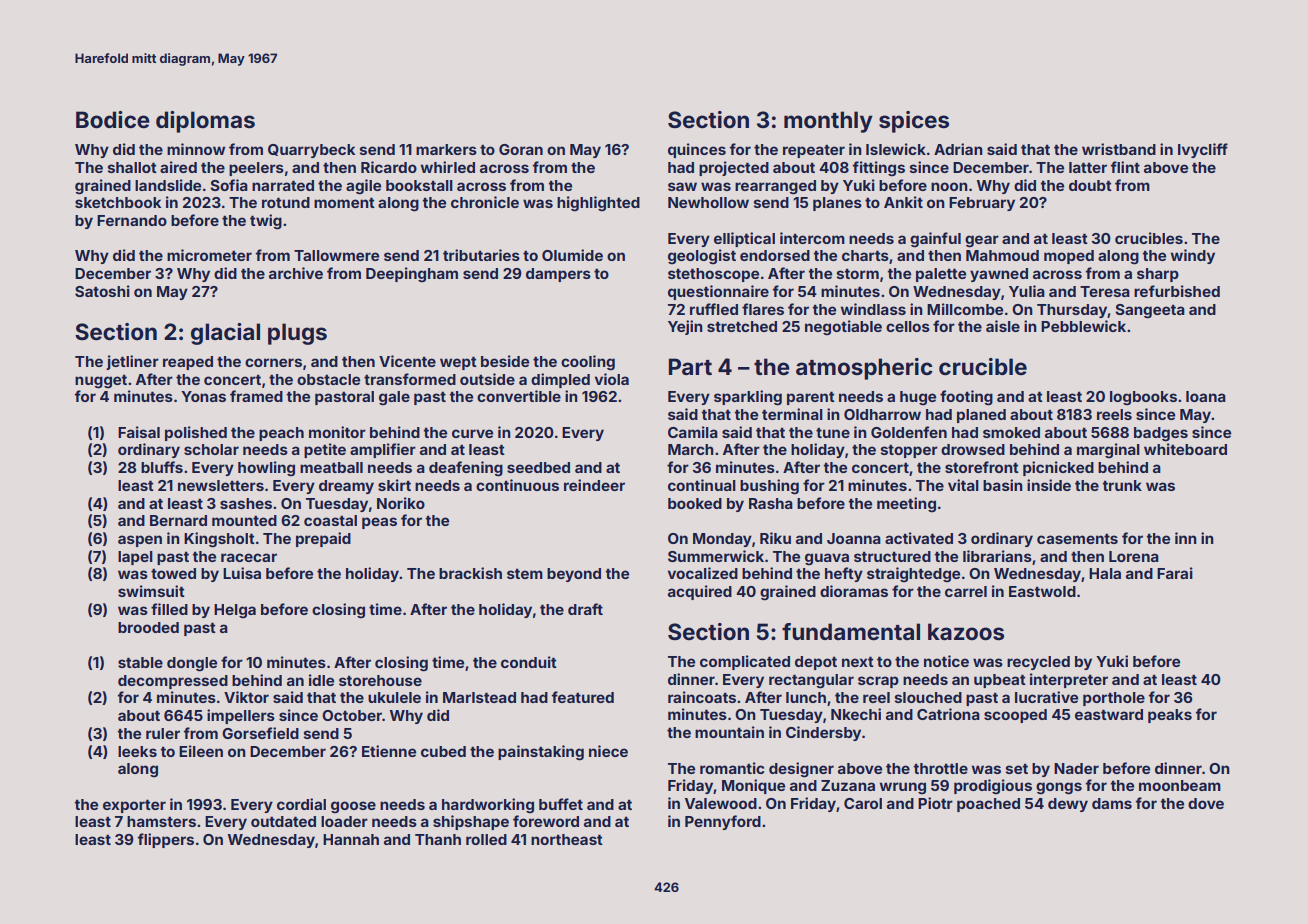 This screenshot has height=924, width=1308. I want to click on Summerwick, so click(716, 556).
